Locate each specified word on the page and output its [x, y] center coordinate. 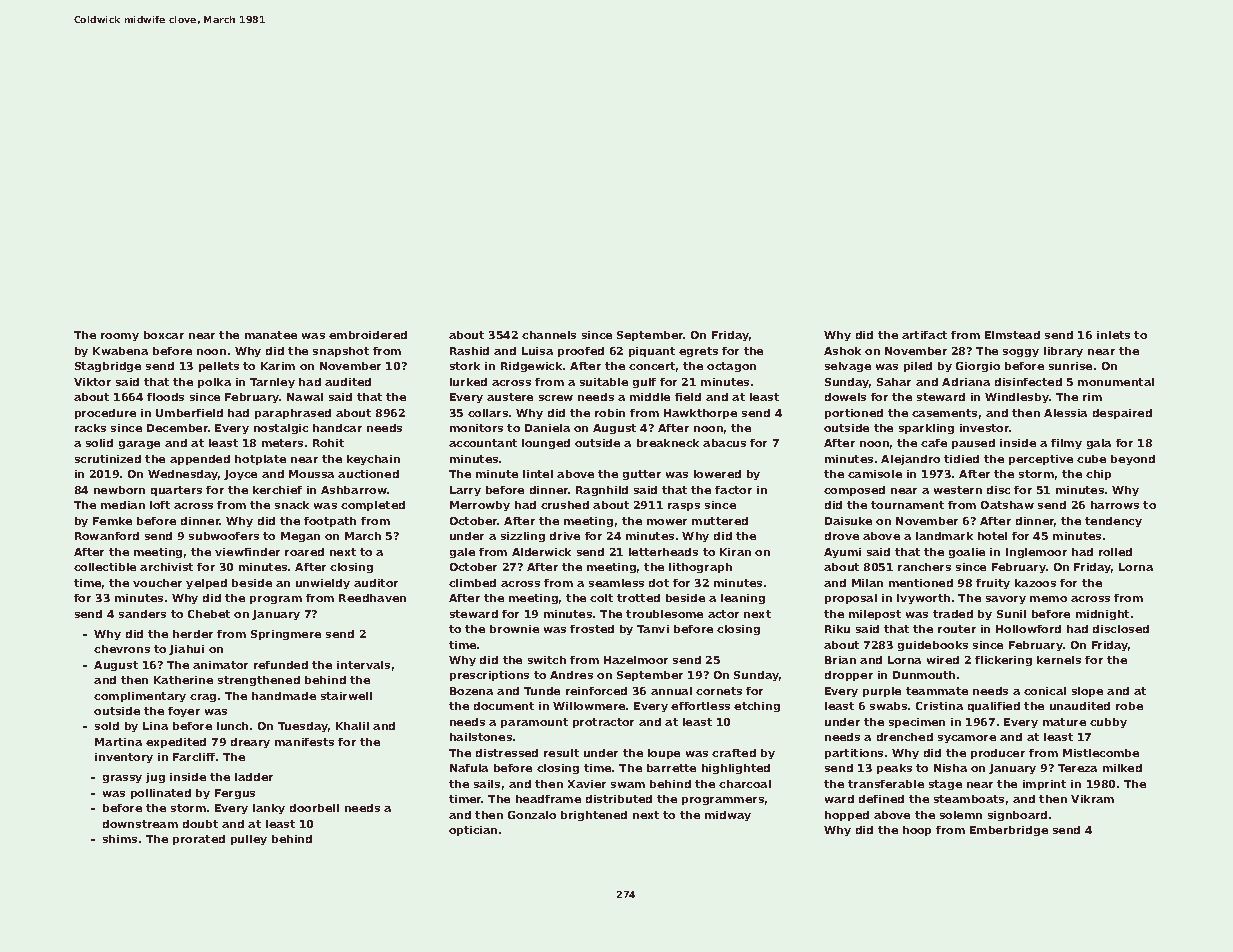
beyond [1133, 460]
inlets [1113, 335]
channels [549, 335]
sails [487, 784]
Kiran [735, 552]
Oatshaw [1007, 505]
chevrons [122, 649]
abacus [724, 443]
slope [1087, 692]
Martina [118, 742]
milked [1122, 768]
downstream [140, 824]
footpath [330, 522]
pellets [219, 367]
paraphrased [293, 414]
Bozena [471, 691]
